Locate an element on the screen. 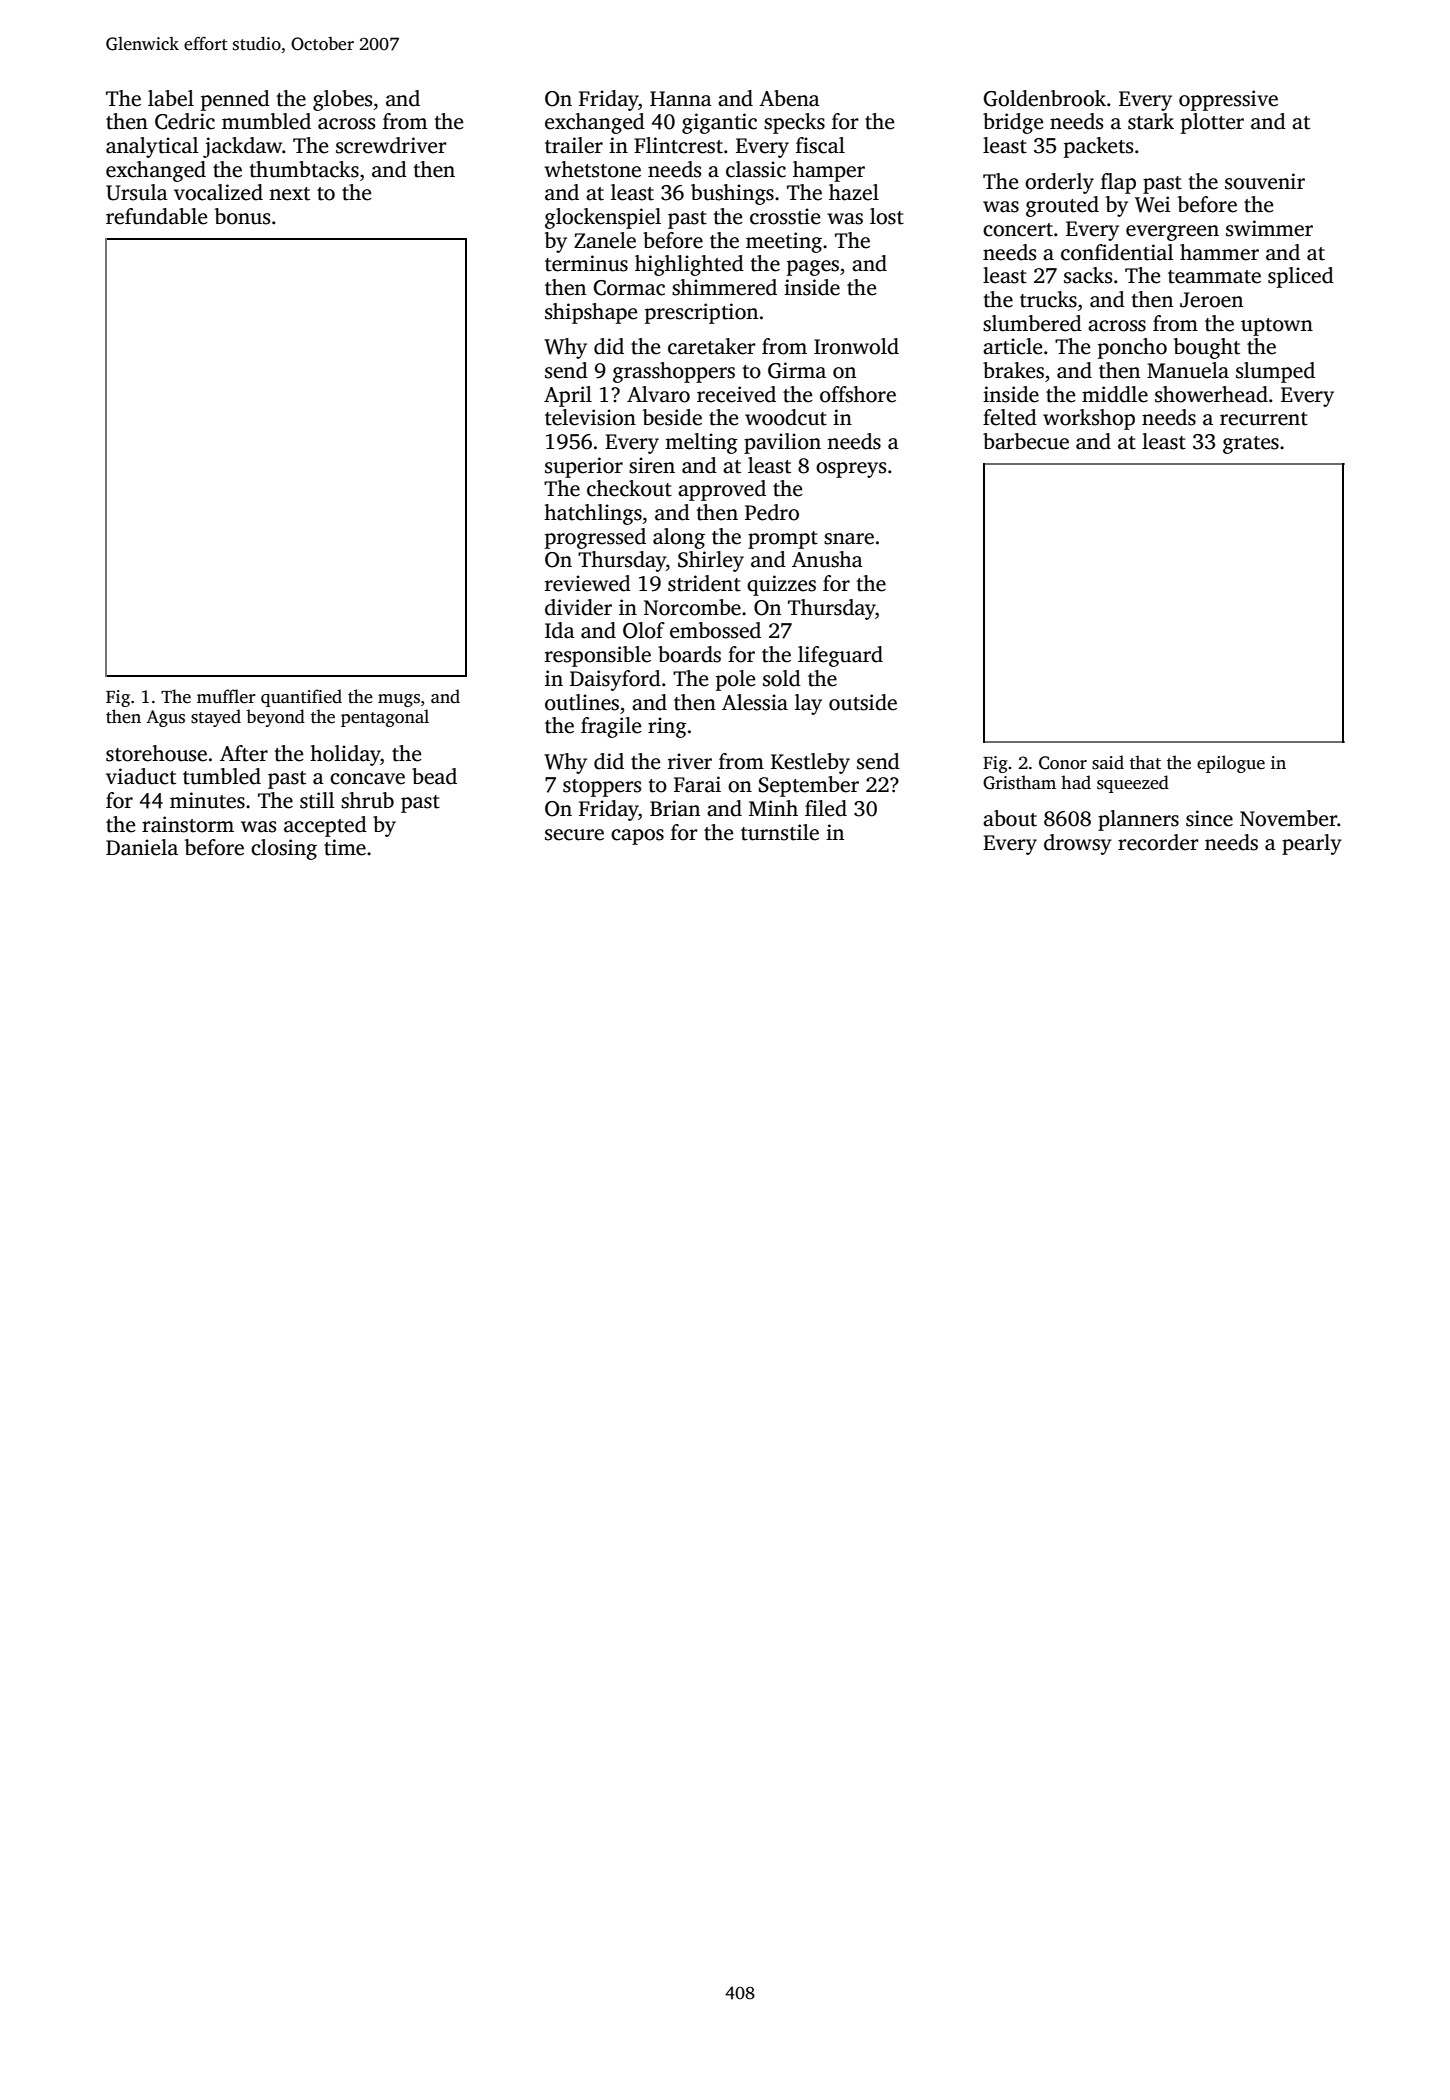 This screenshot has height=2100, width=1450. grates is located at coordinates (1251, 445).
